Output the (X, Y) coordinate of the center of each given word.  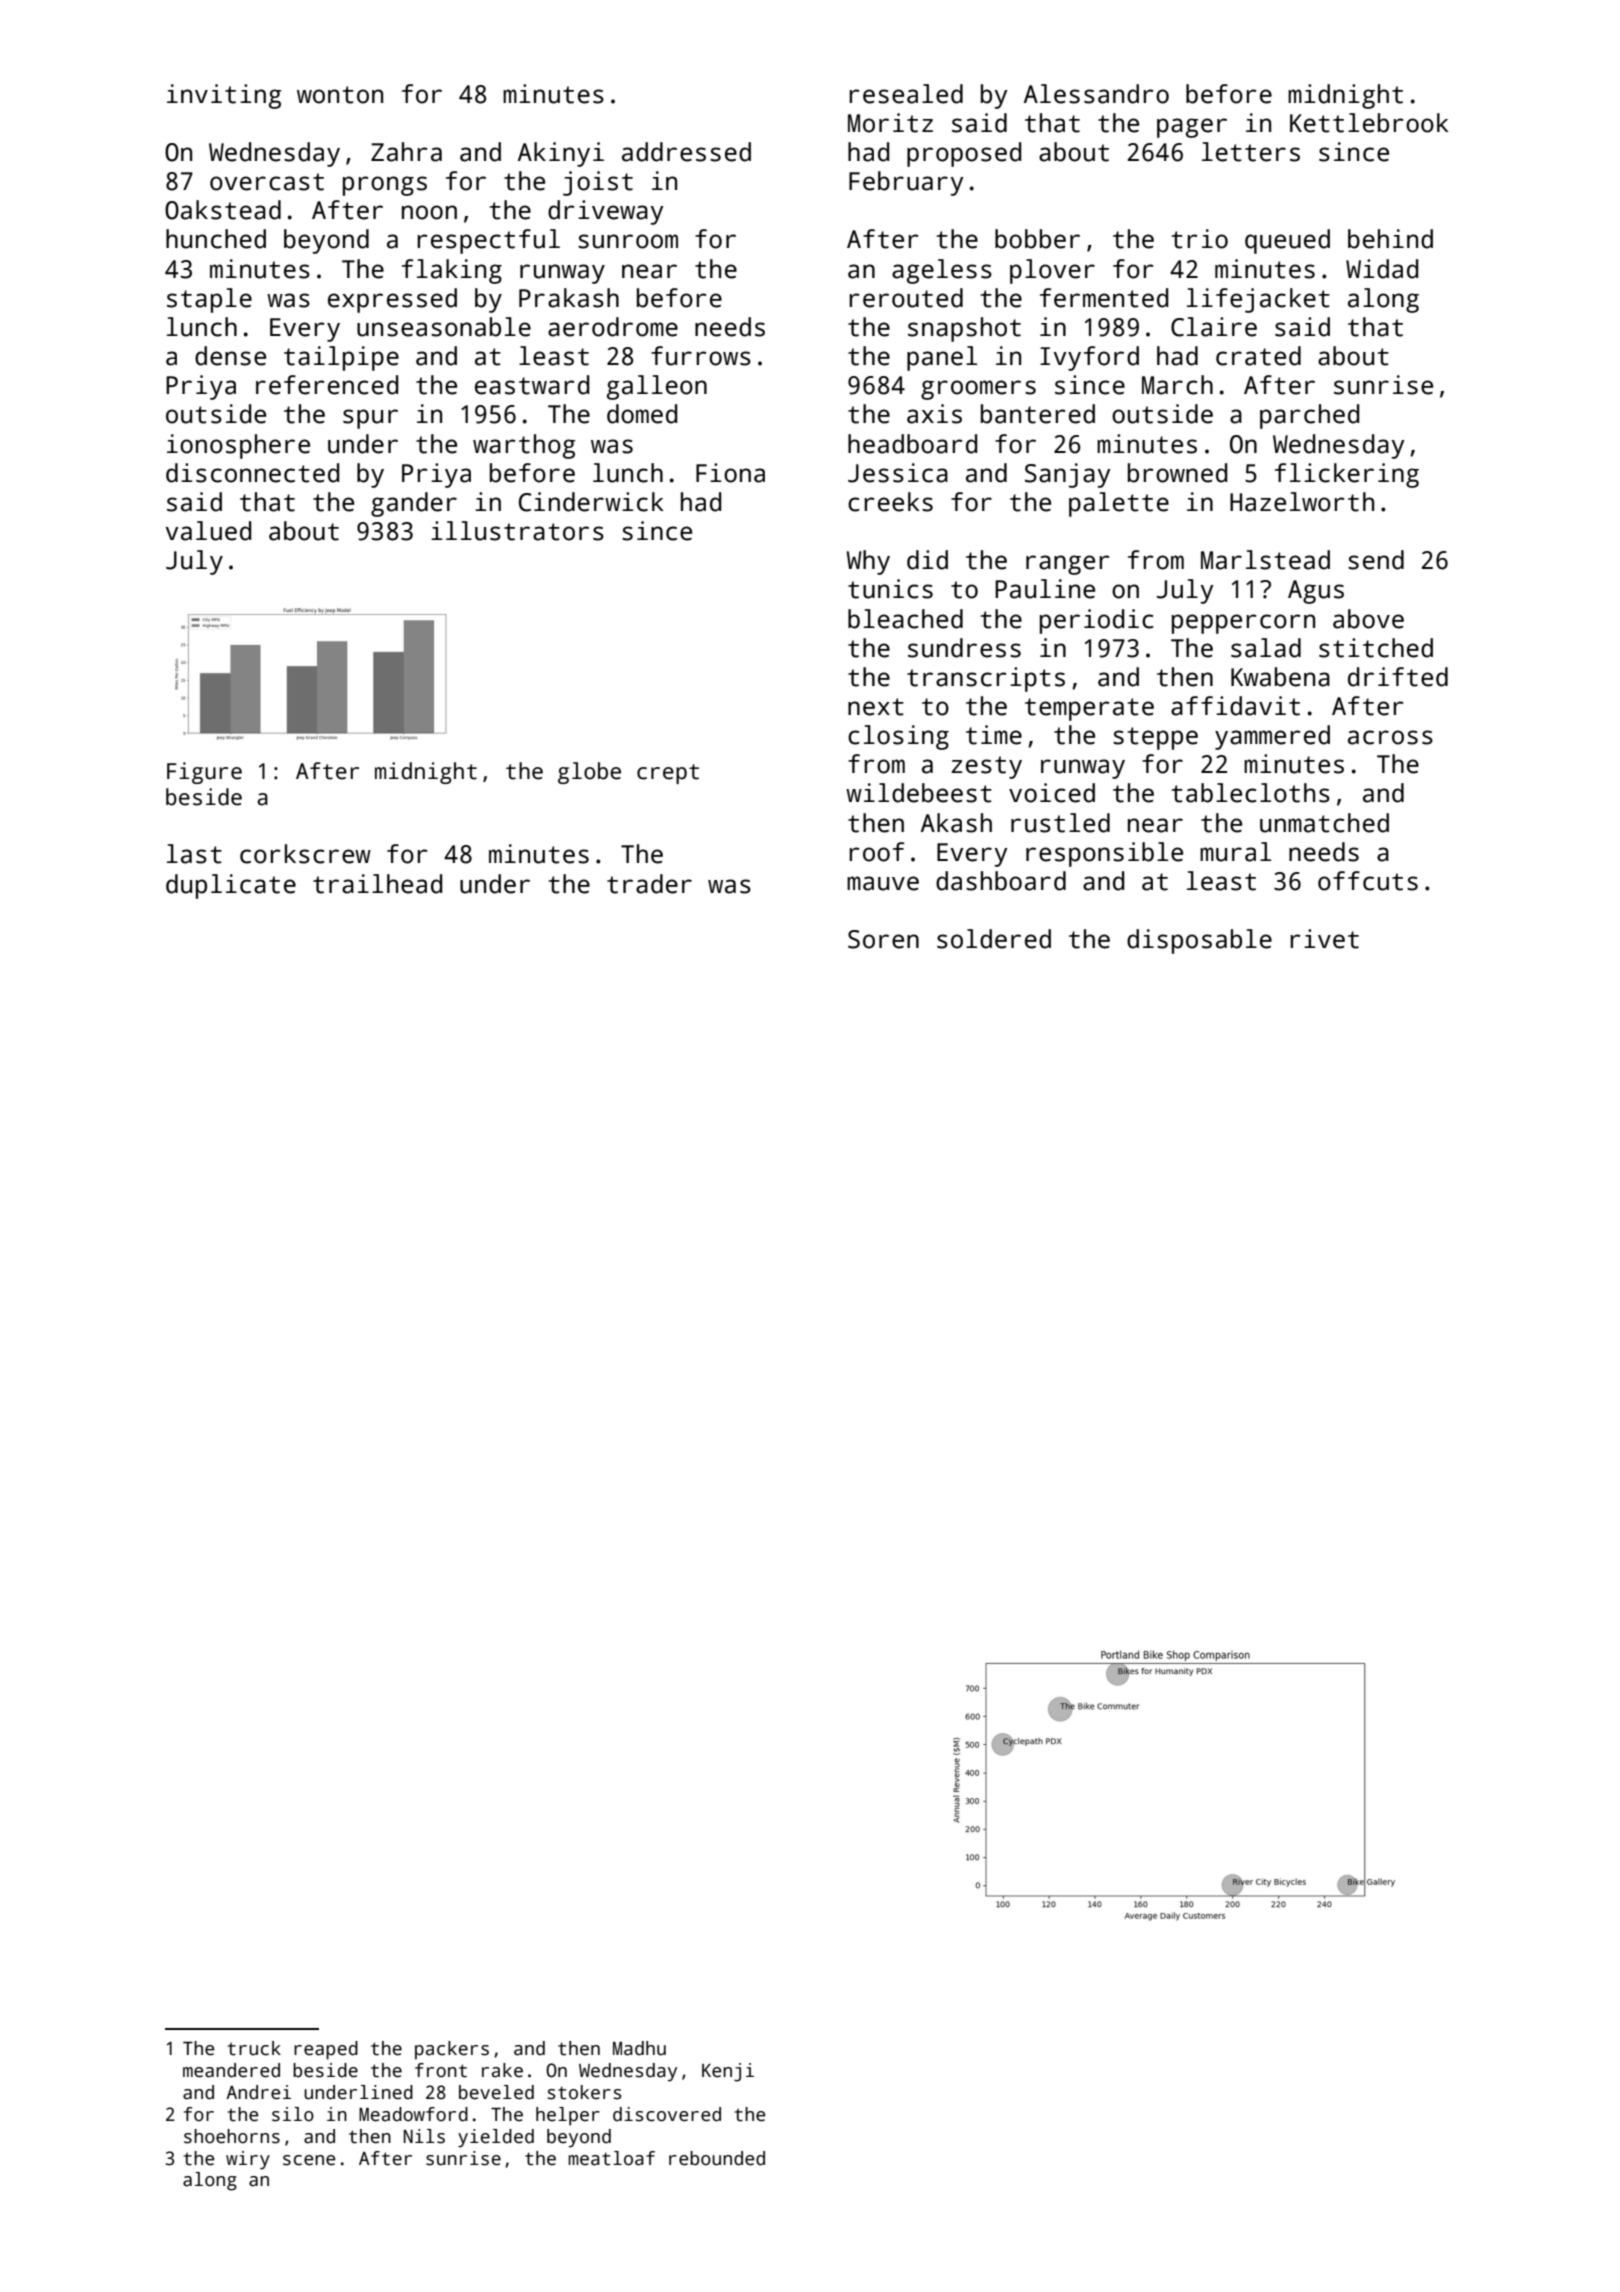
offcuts (1368, 881)
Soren (883, 939)
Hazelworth (1302, 502)
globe (589, 773)
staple (209, 300)
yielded (496, 2138)
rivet (1324, 939)
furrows (701, 356)
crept (668, 774)
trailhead (377, 884)
